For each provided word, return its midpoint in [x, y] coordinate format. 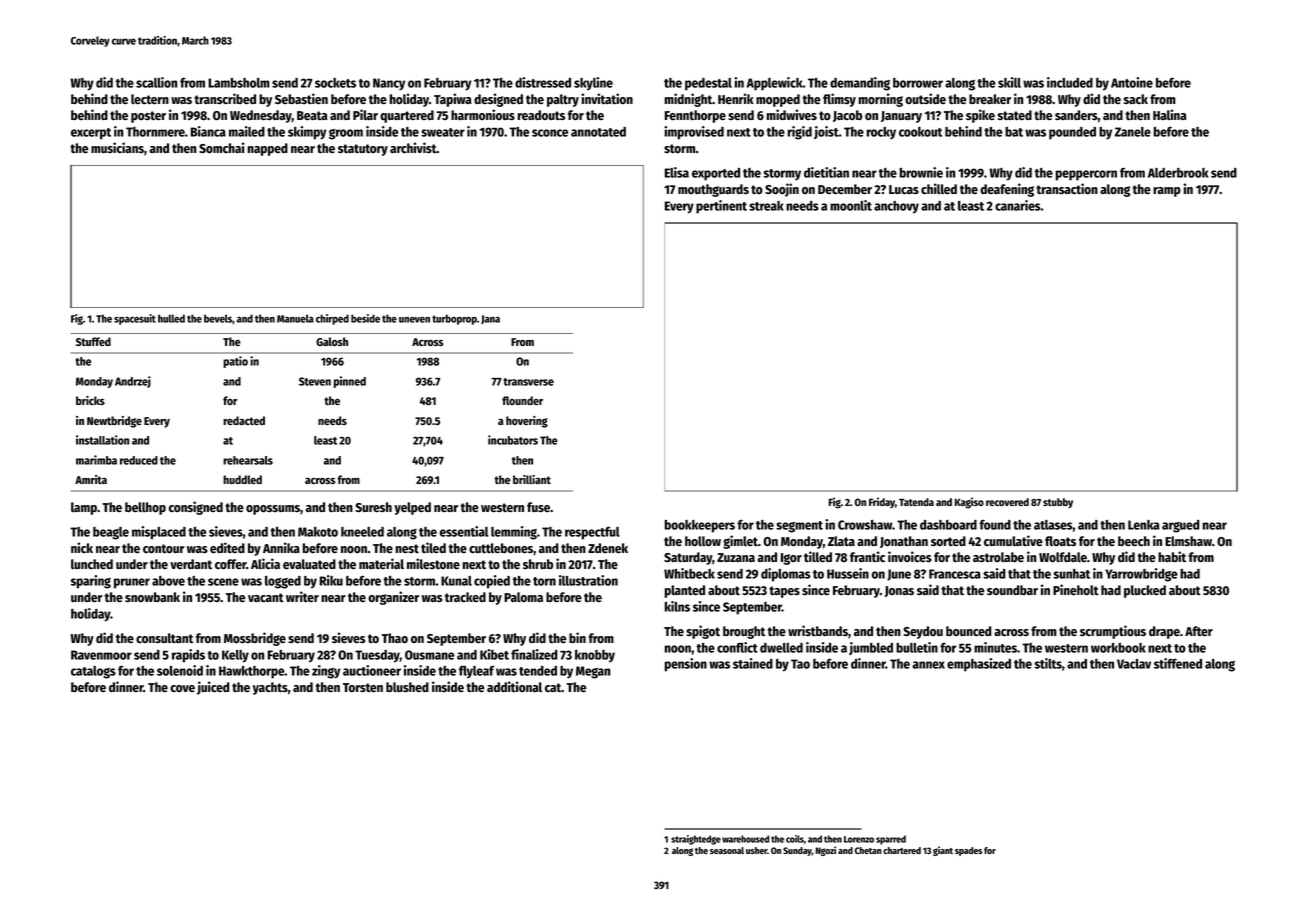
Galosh [332, 341]
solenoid [180, 670]
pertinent [721, 207]
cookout [920, 132]
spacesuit [135, 319]
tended [538, 671]
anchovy [896, 207]
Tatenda [916, 502]
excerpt [91, 134]
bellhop [145, 508]
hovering [527, 422]
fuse [538, 507]
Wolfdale [1063, 557]
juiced [213, 688]
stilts [1048, 663]
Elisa [677, 172]
